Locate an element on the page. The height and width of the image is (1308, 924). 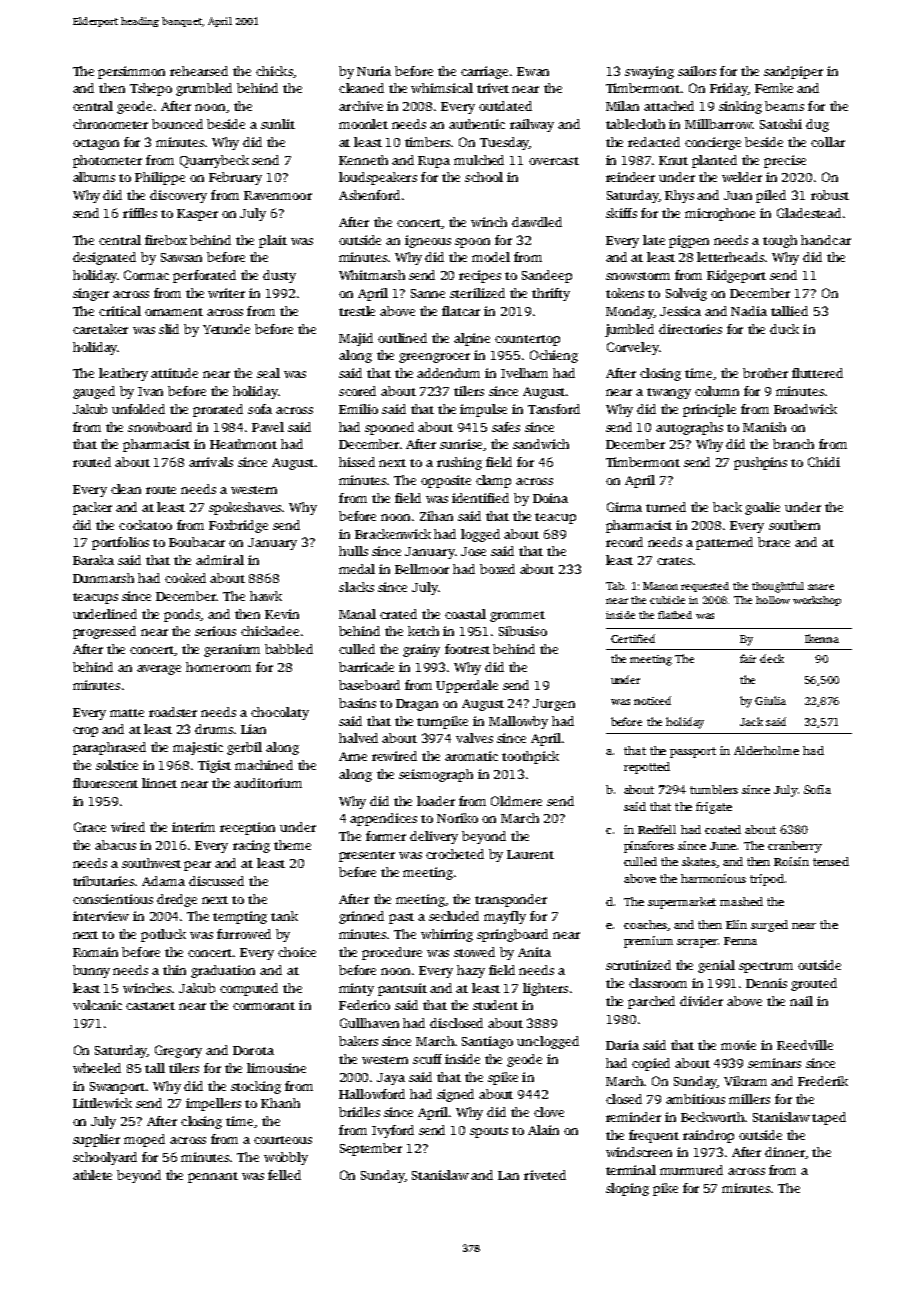
matte is located at coordinates (127, 713).
